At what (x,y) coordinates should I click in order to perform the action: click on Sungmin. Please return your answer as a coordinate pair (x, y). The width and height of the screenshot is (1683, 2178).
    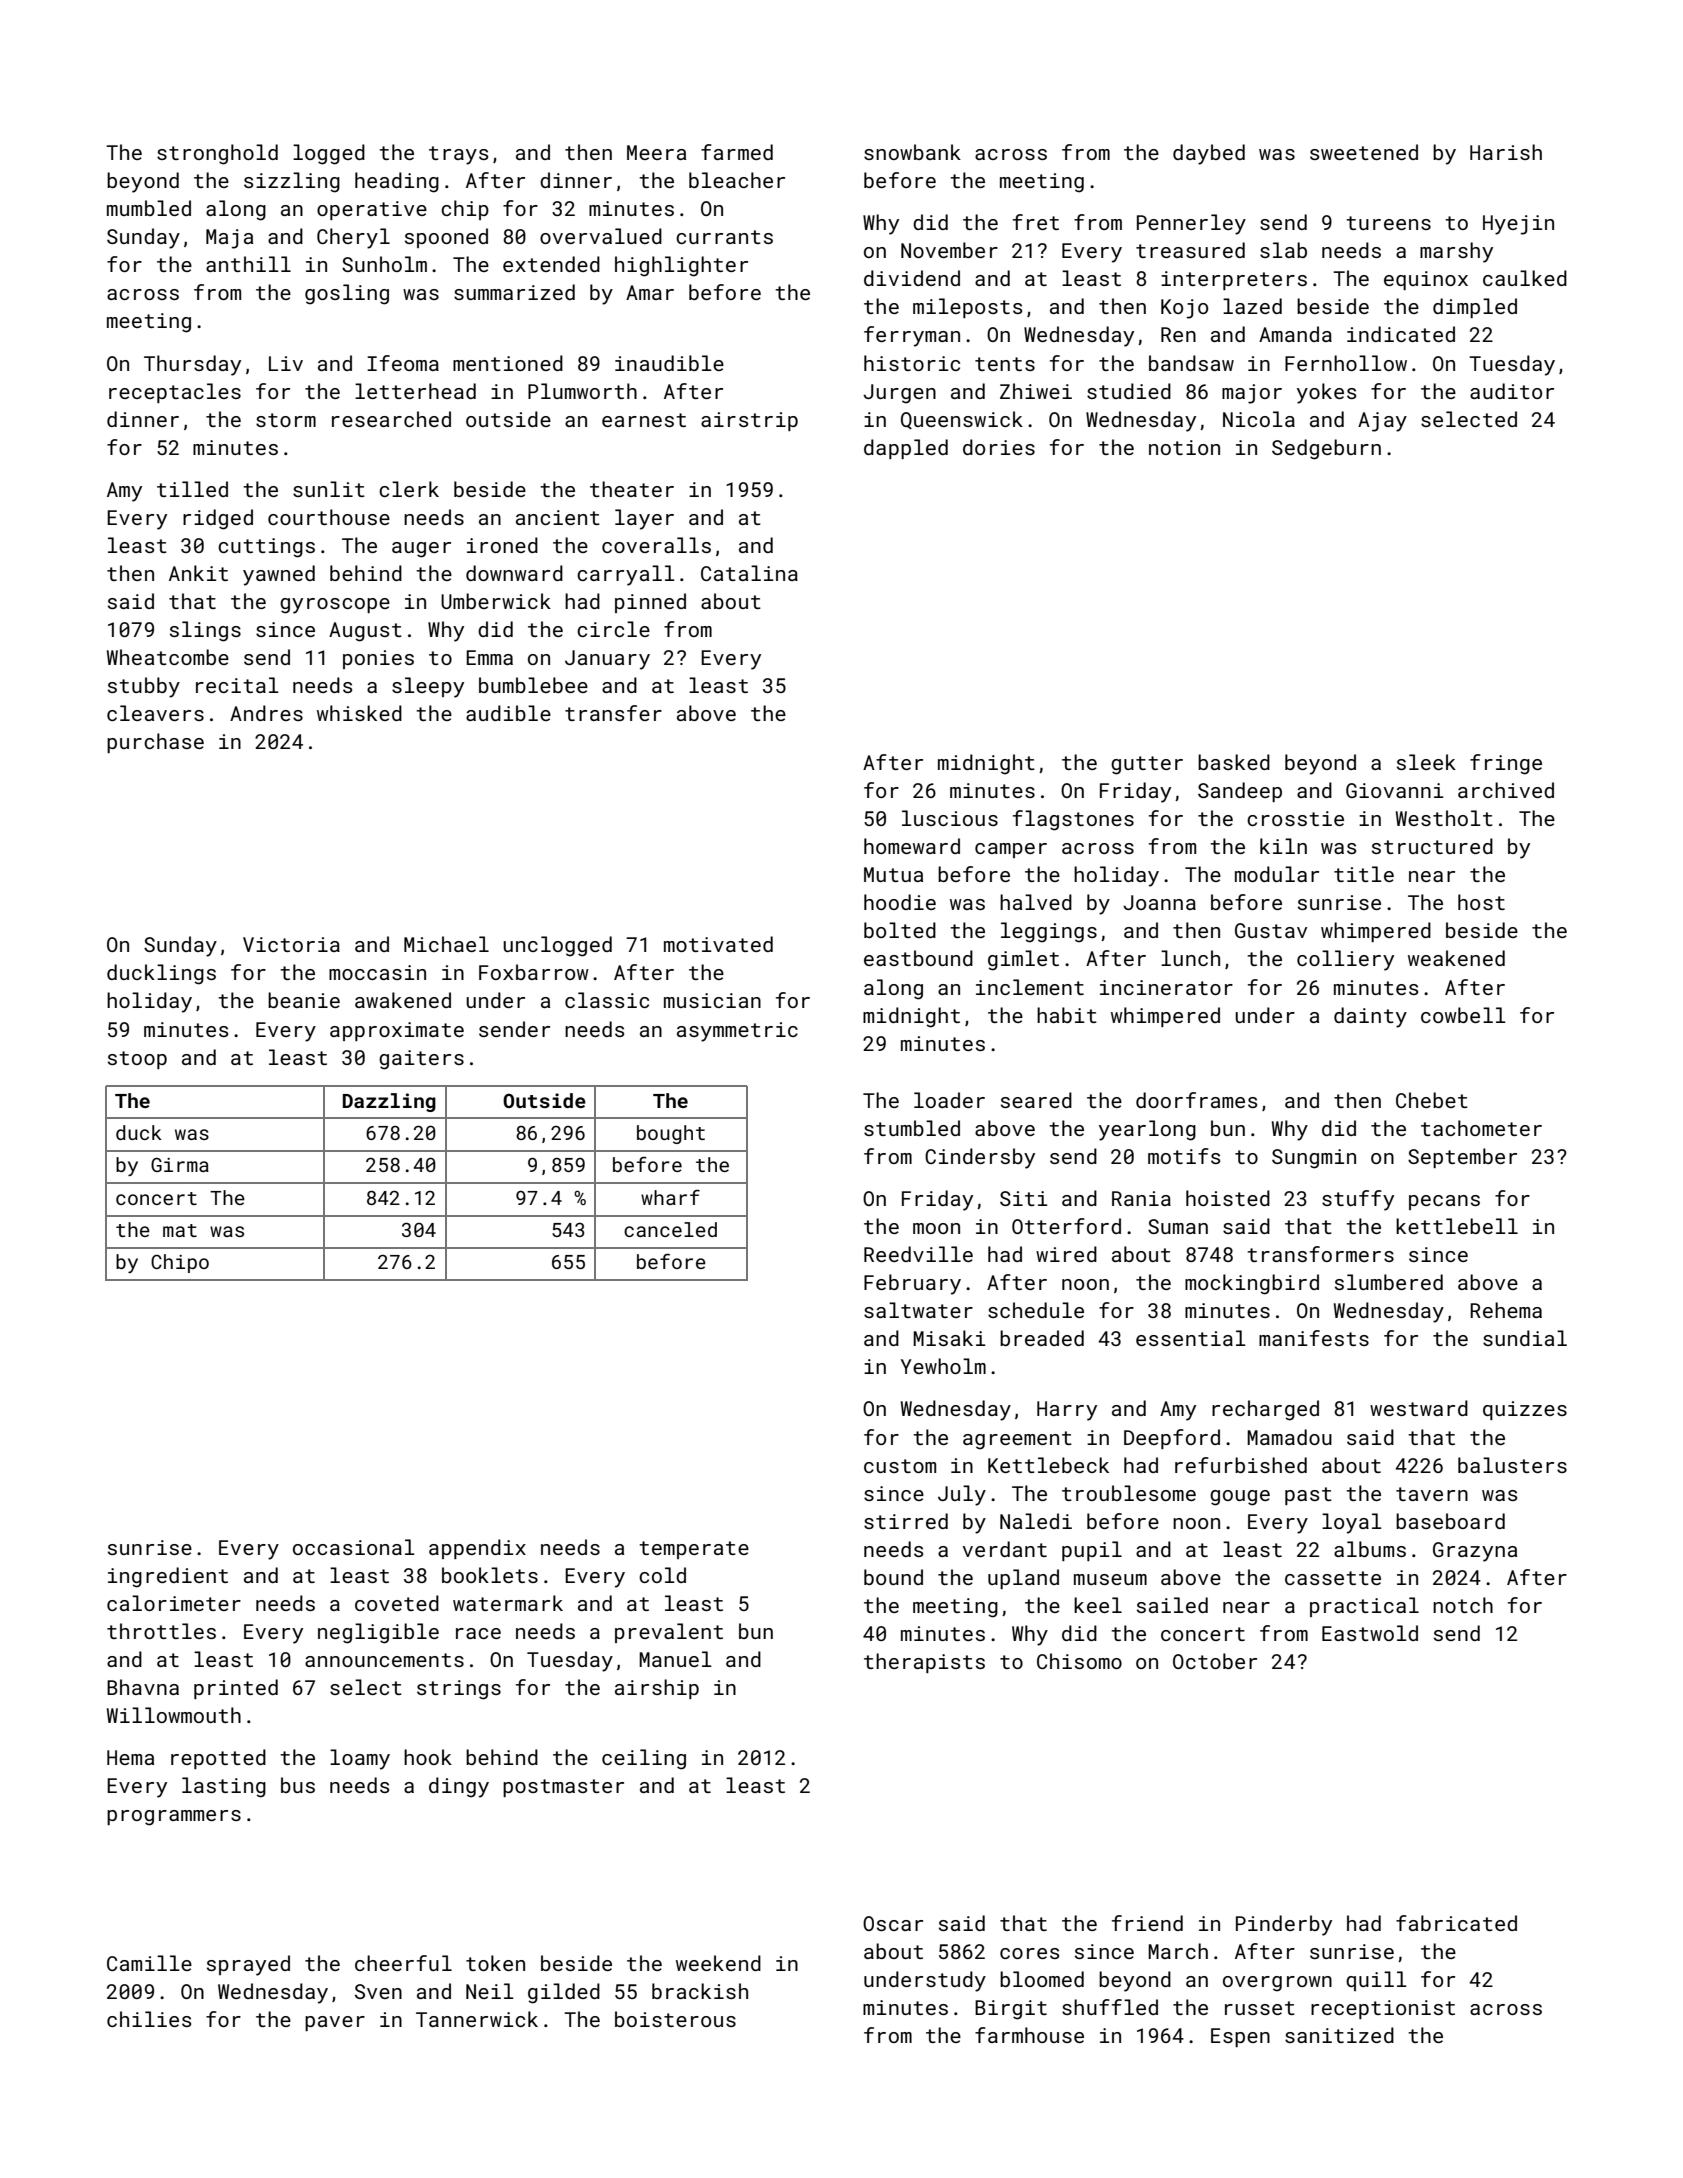
    Looking at the image, I should click on (1314, 1159).
